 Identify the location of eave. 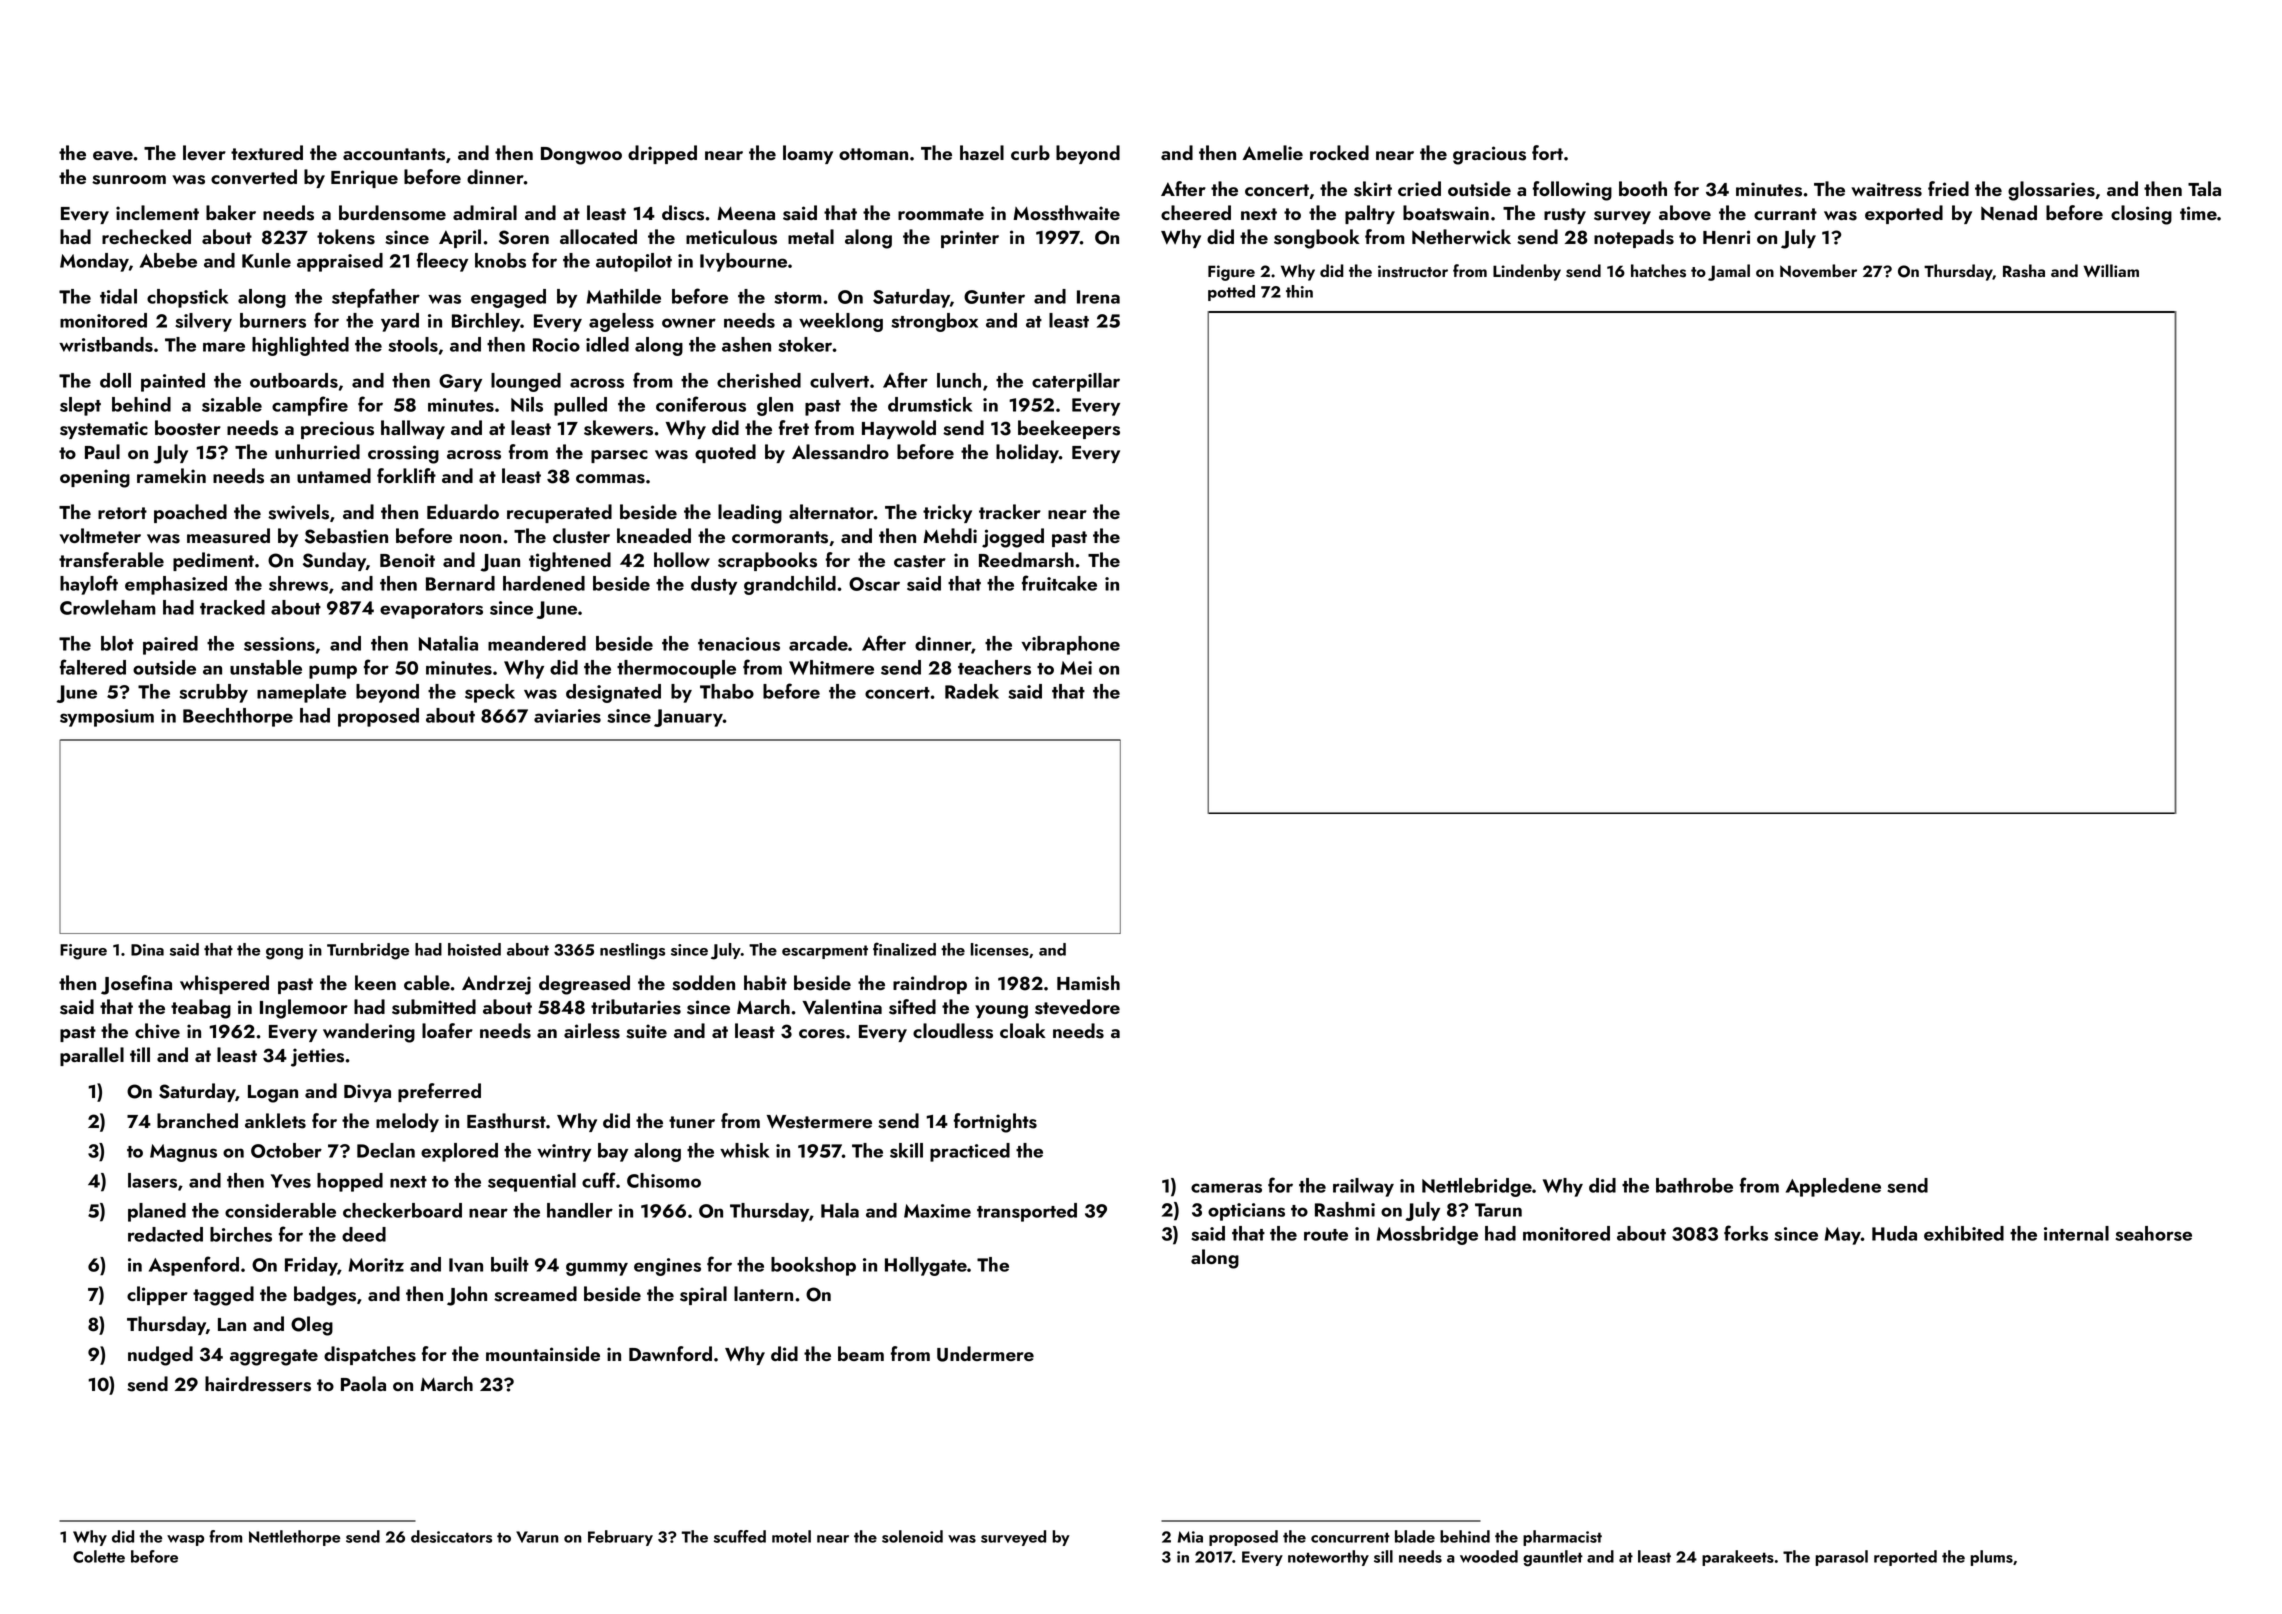
(113, 156).
